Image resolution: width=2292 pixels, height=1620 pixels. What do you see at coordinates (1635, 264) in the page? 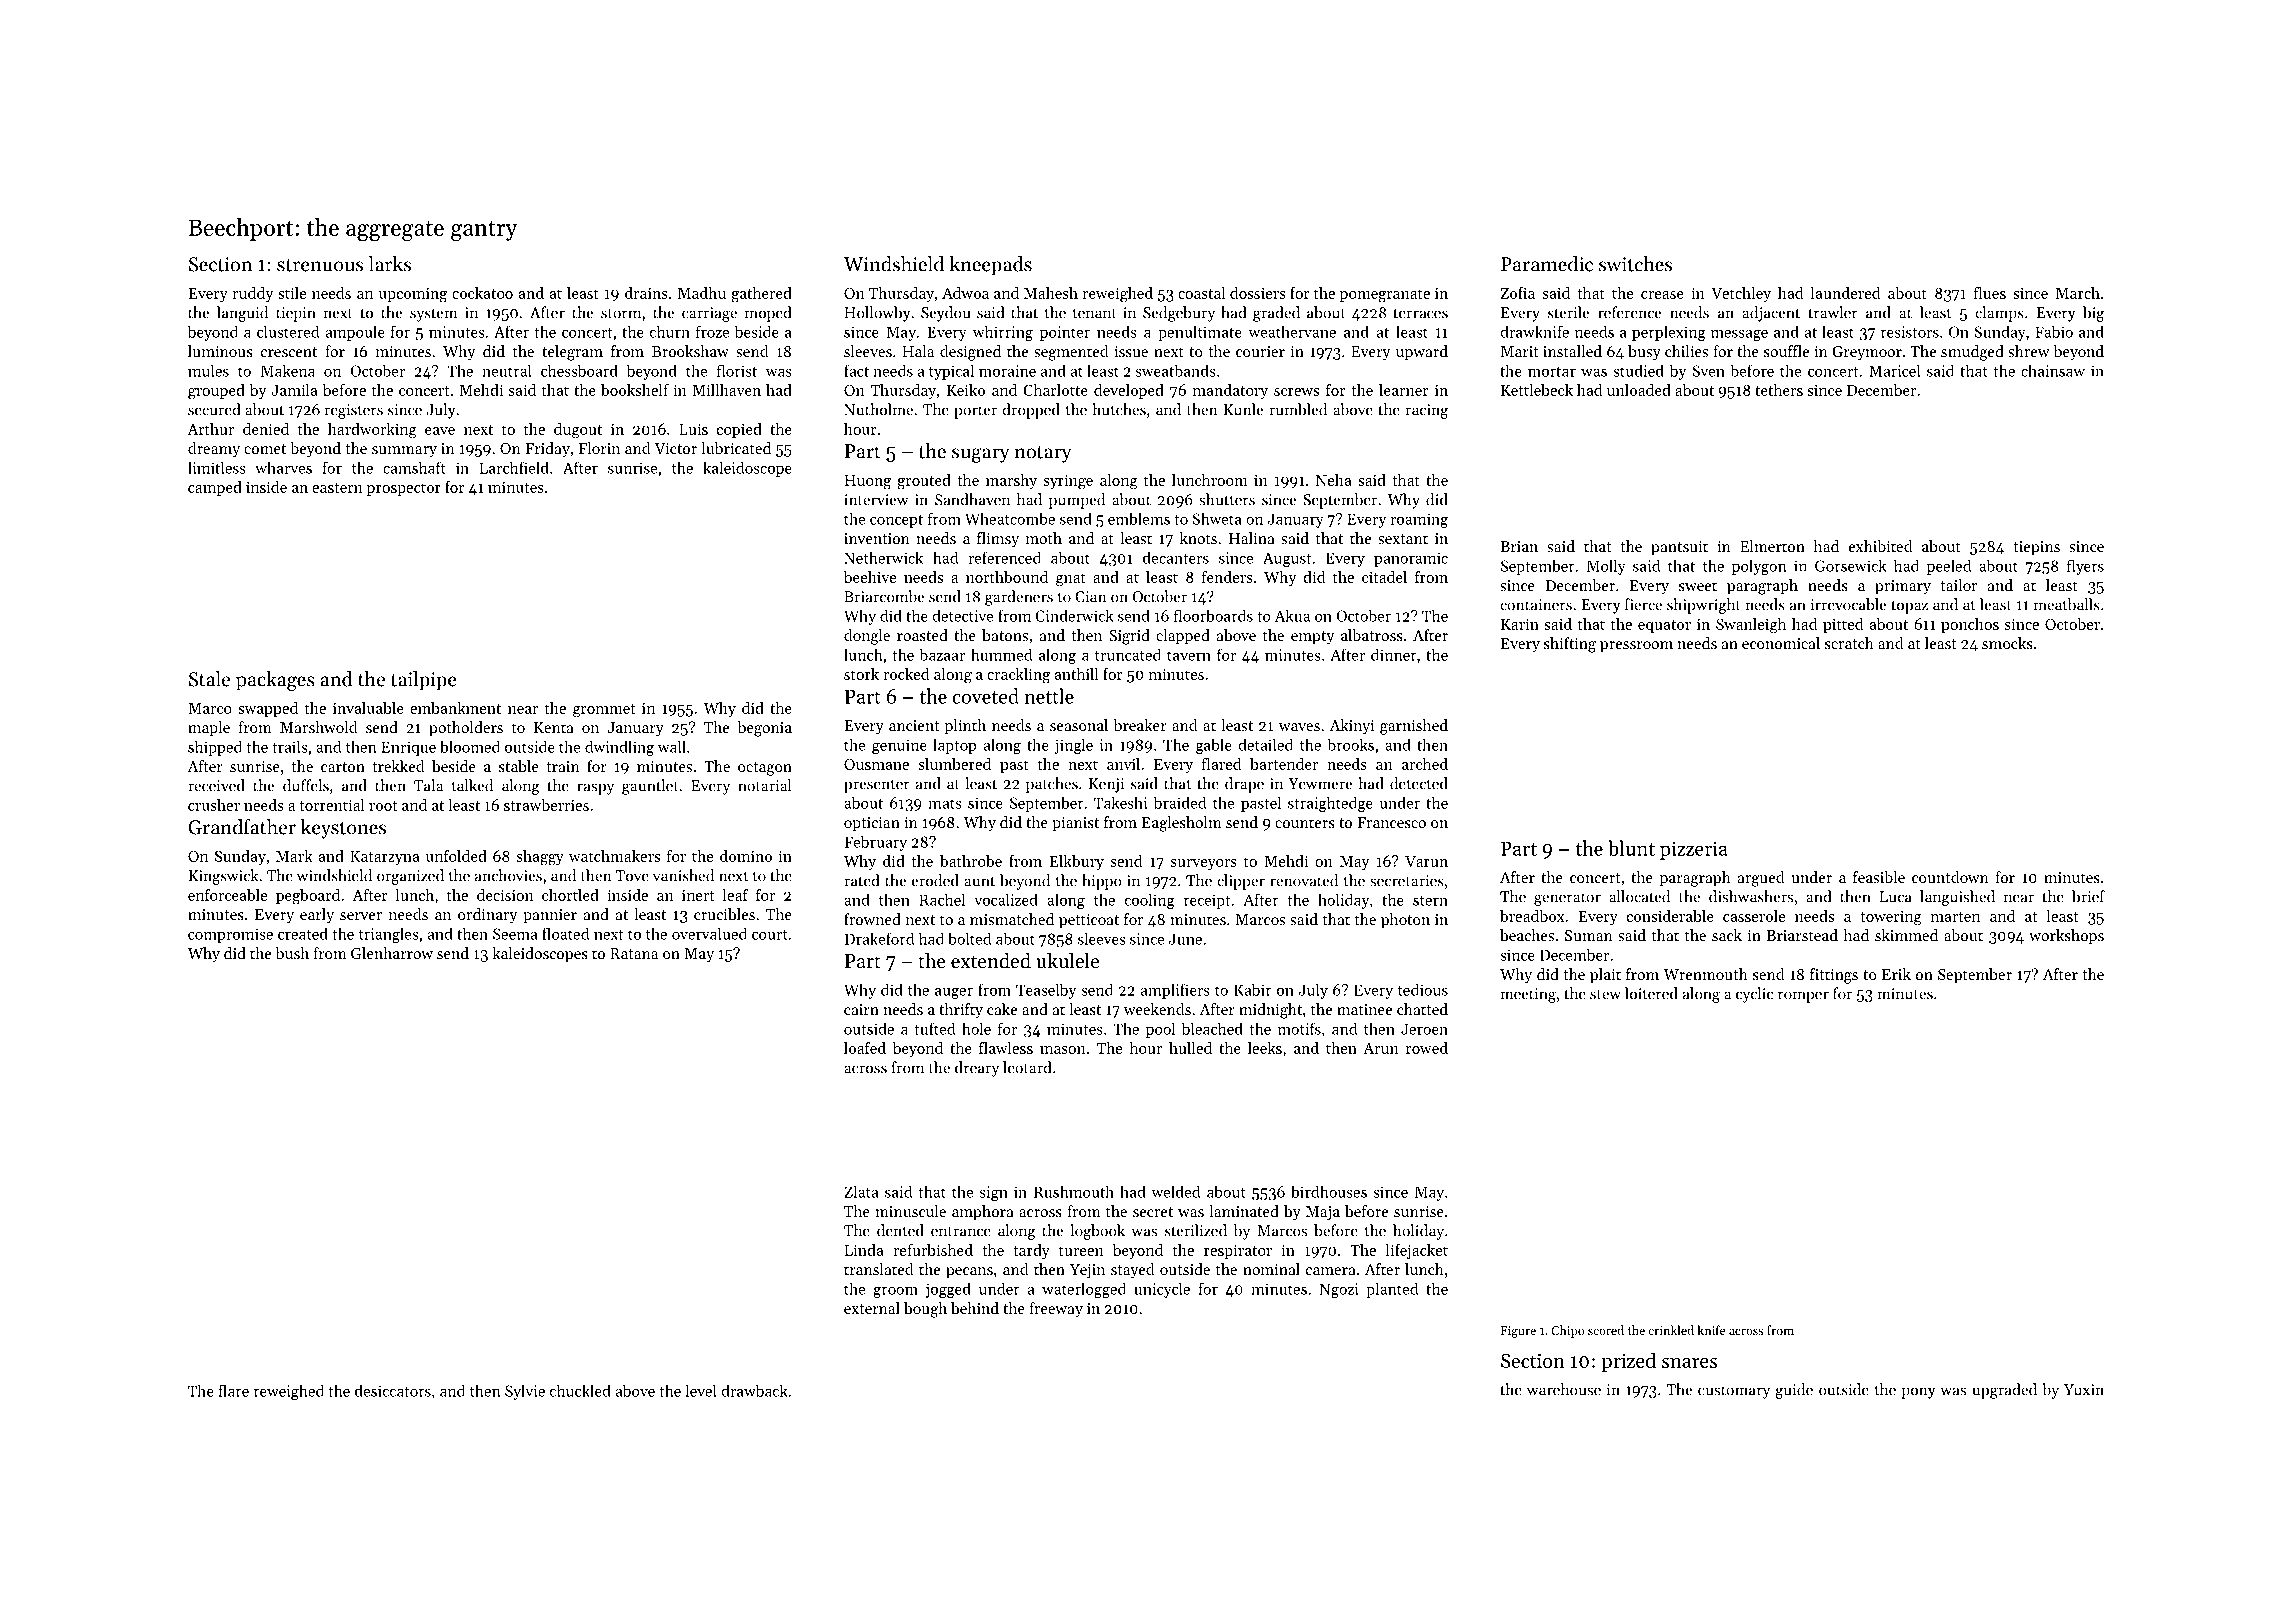
I see `switches` at bounding box center [1635, 264].
